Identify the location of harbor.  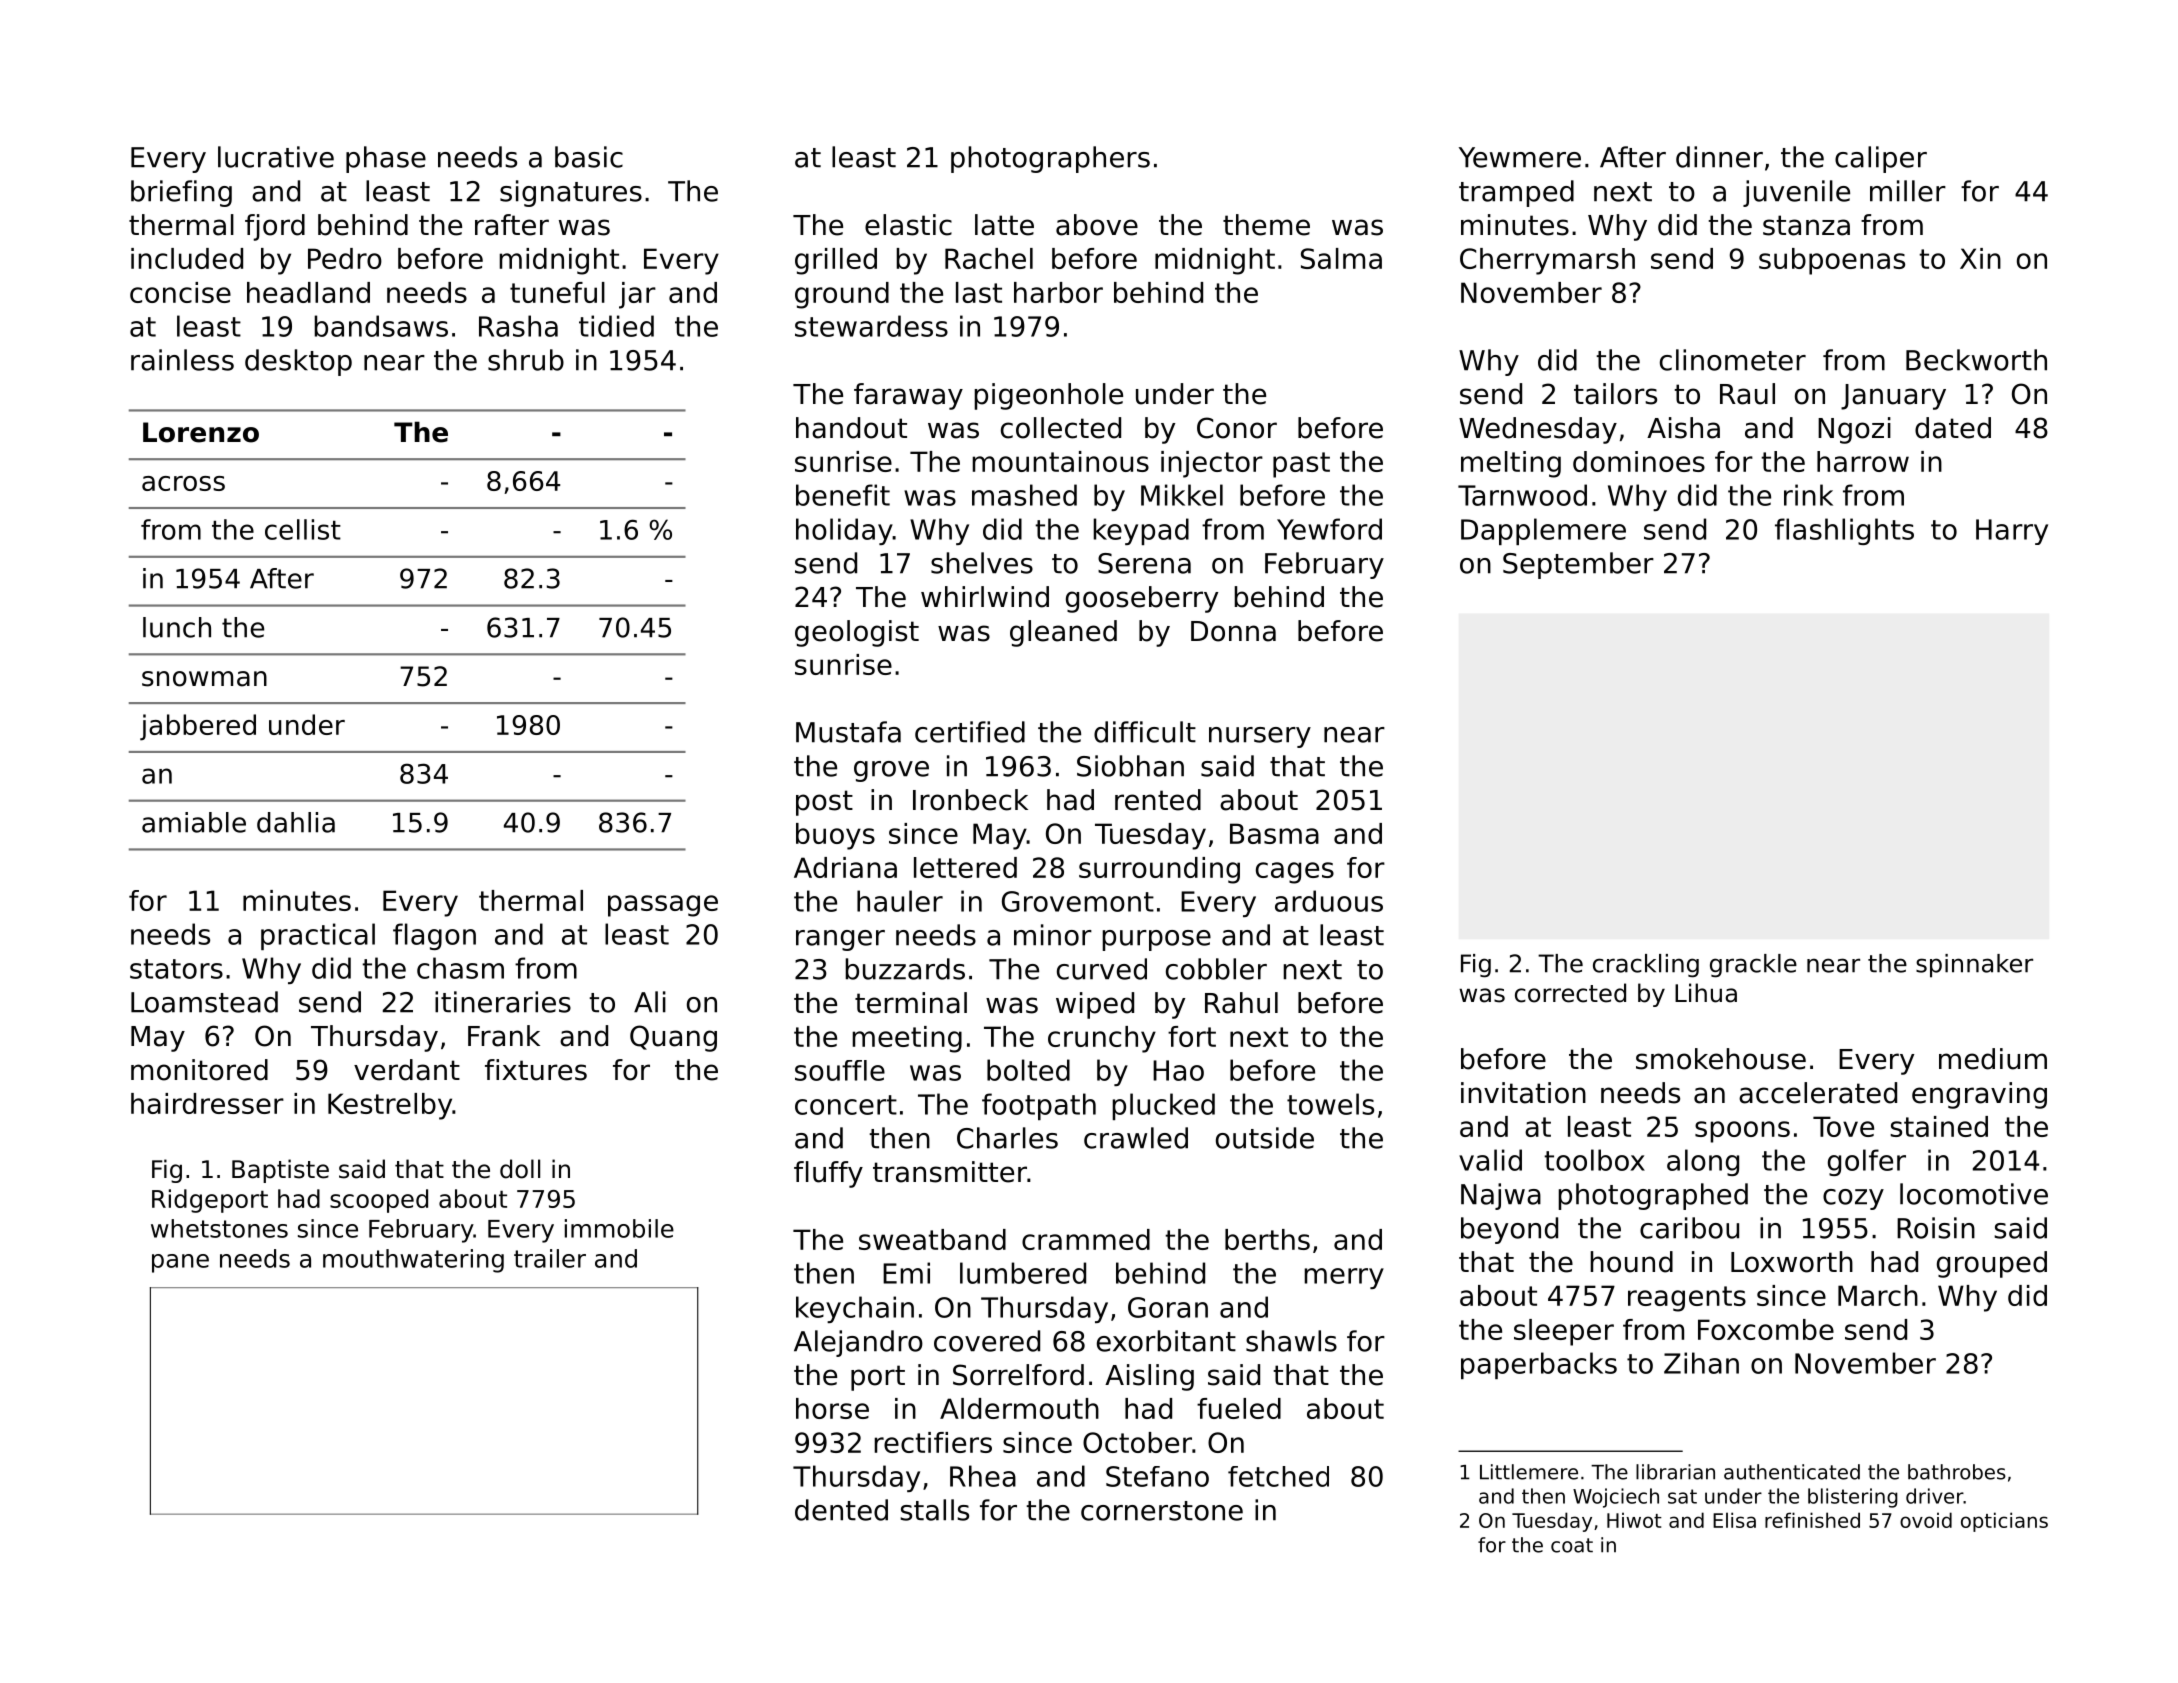
(1058, 292).
